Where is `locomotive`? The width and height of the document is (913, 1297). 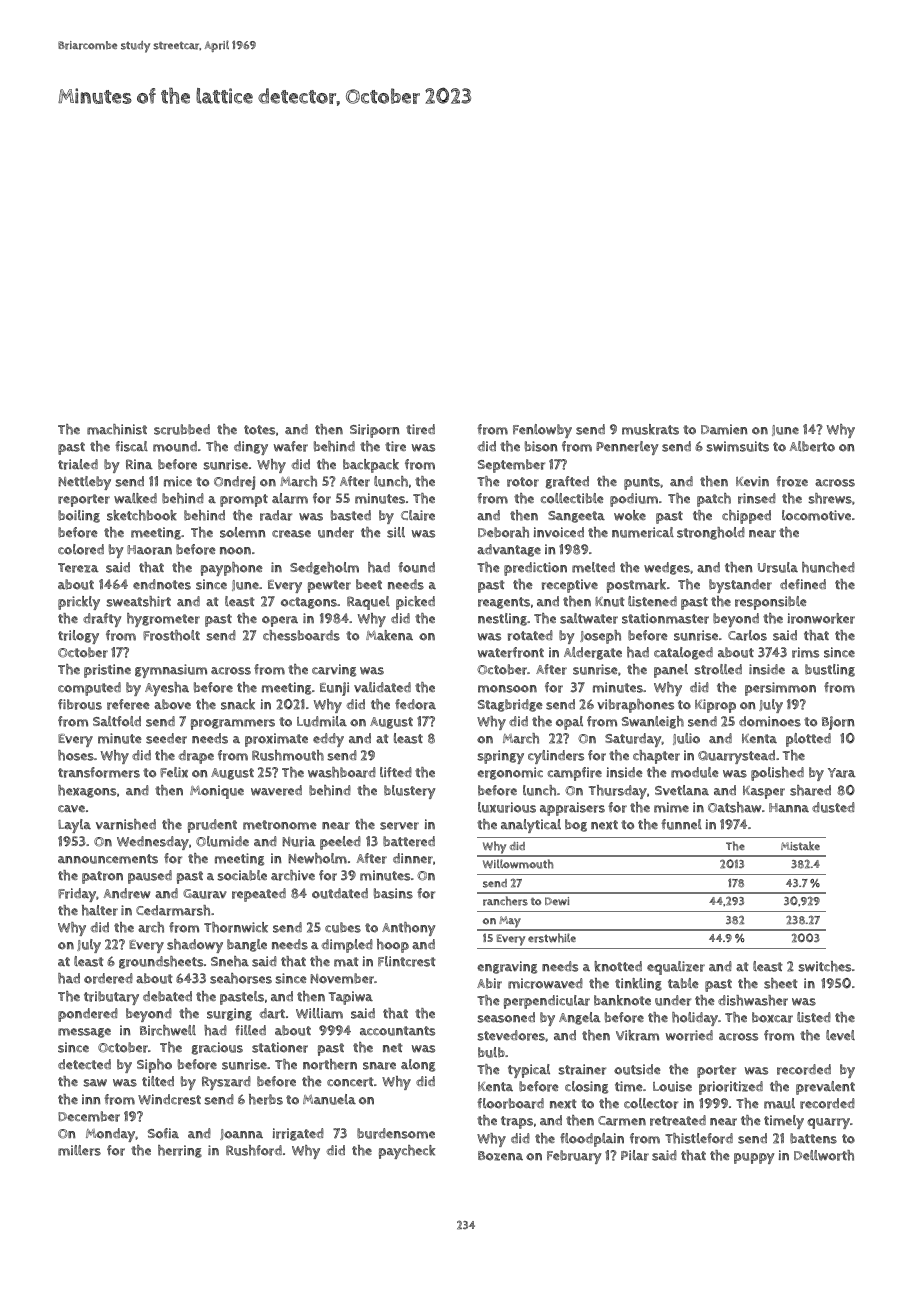
locomotive is located at coordinates (816, 515).
